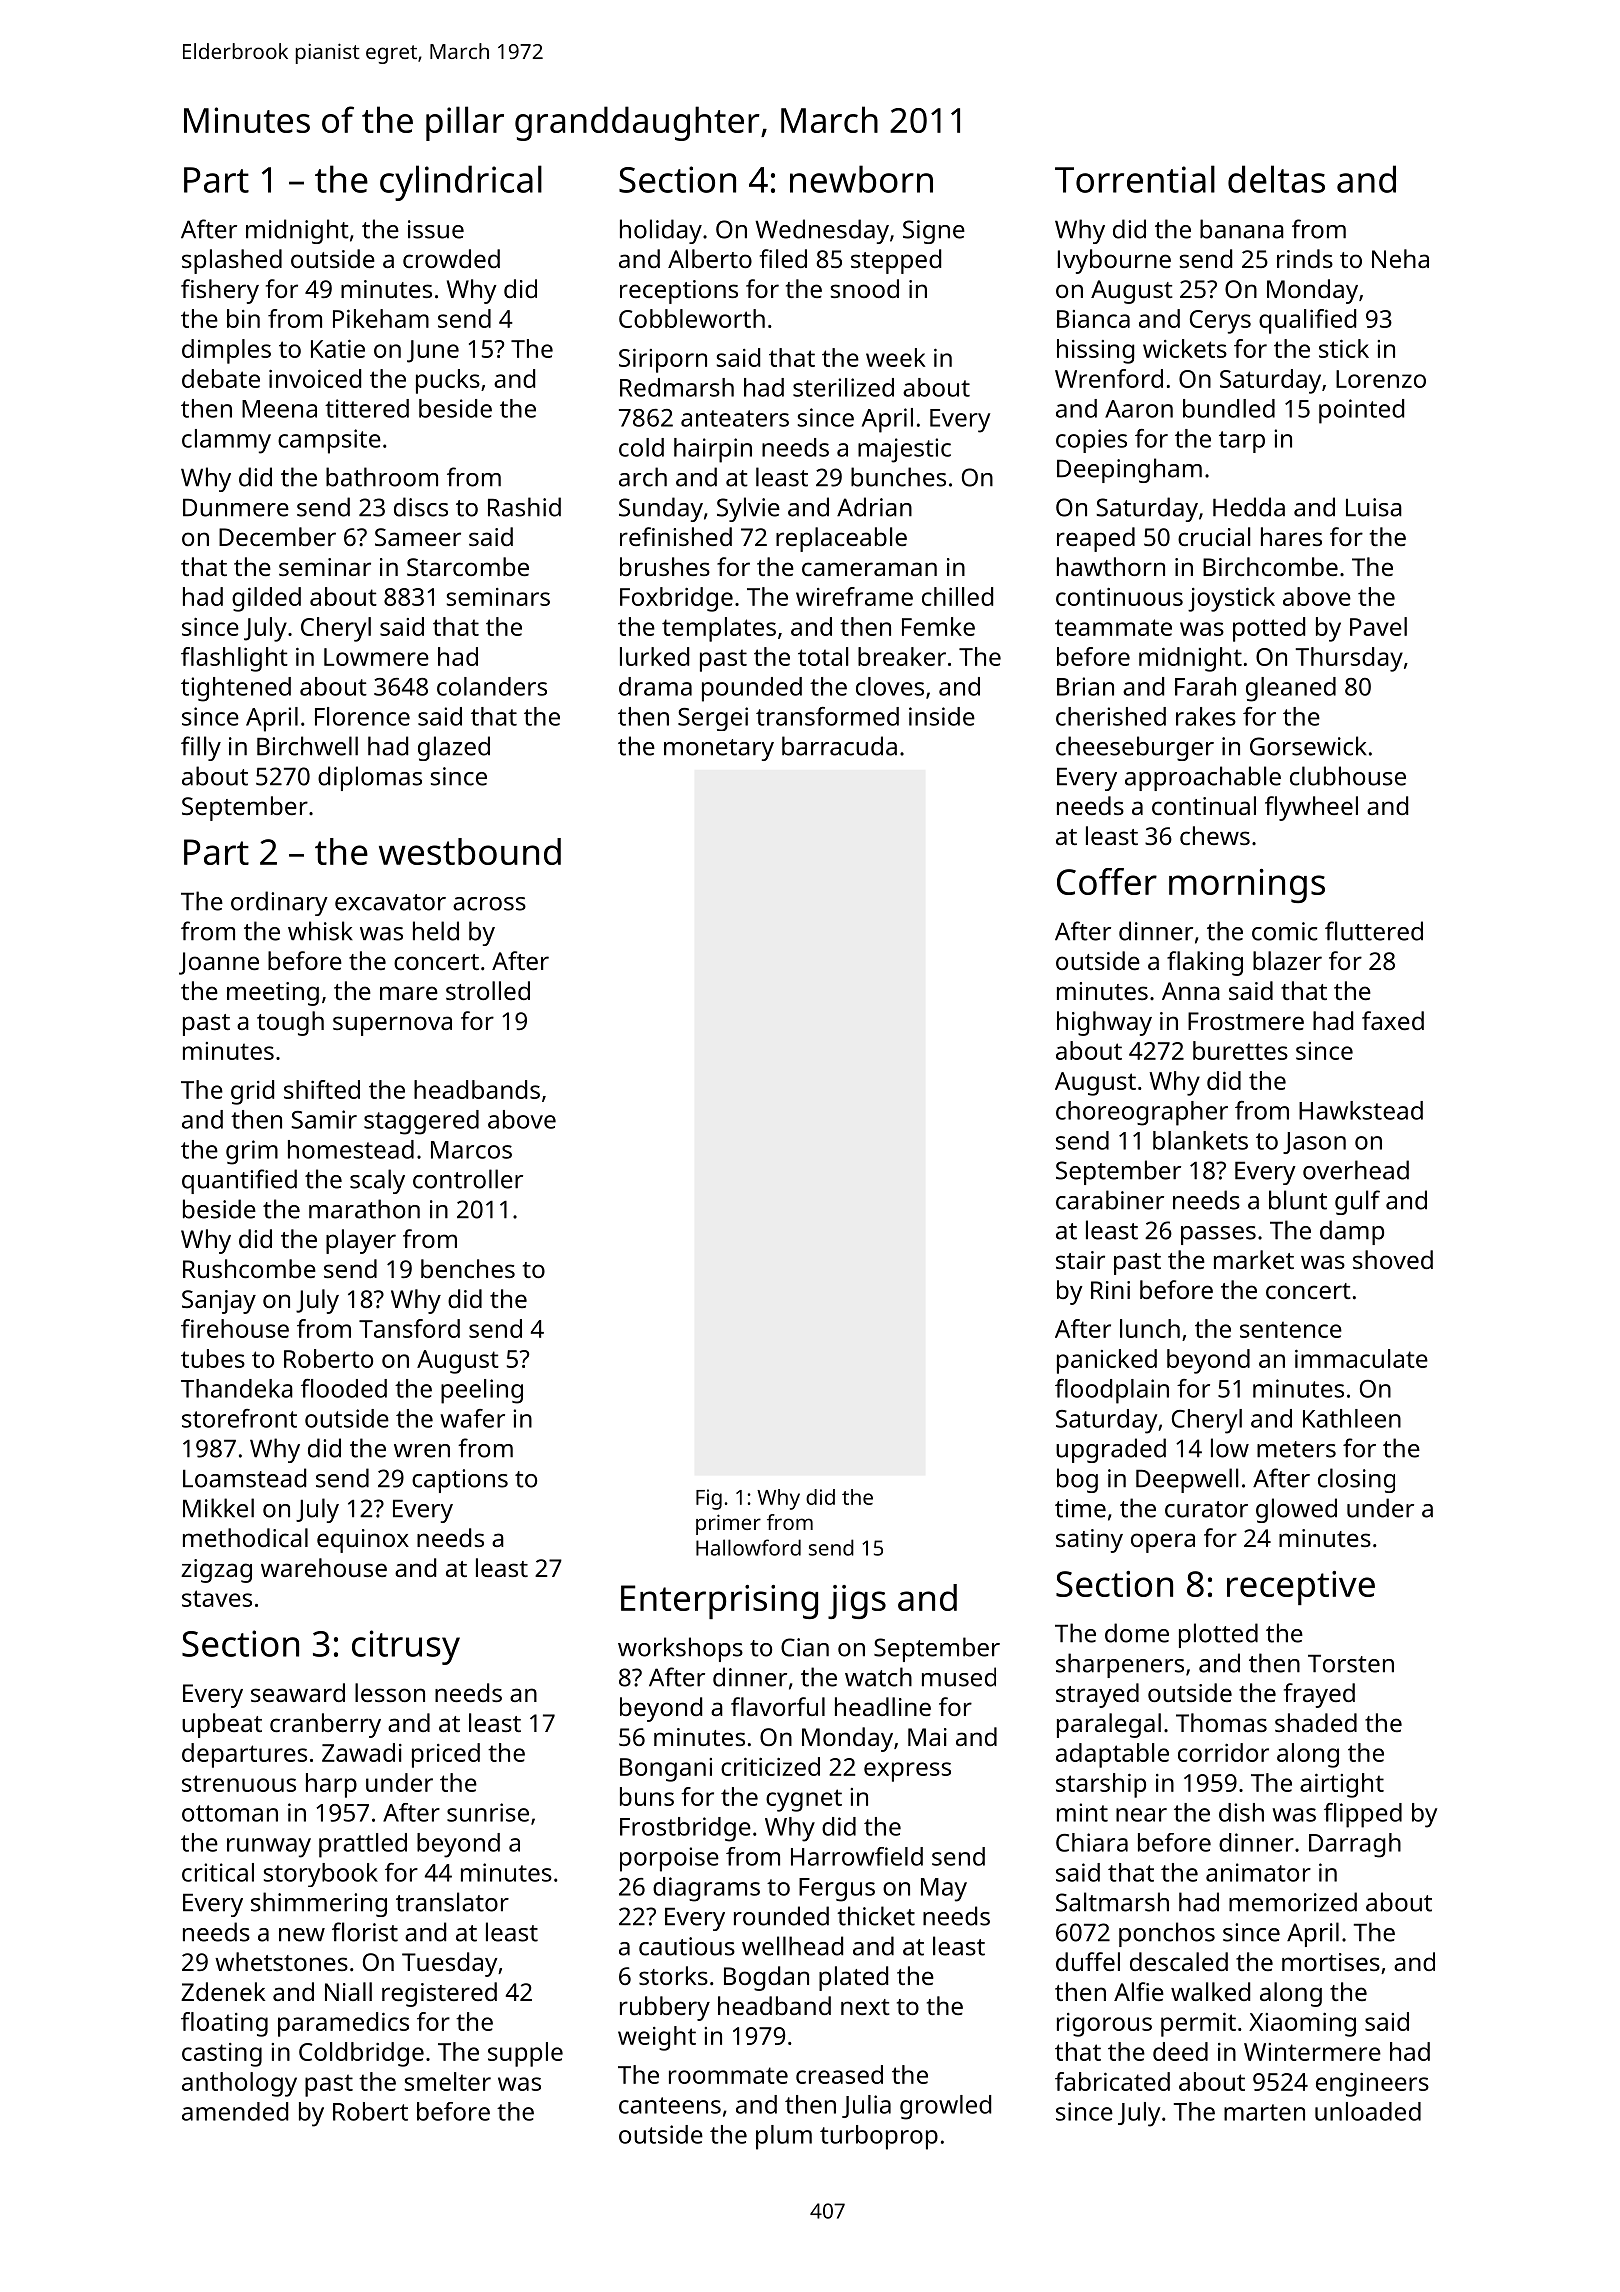  What do you see at coordinates (1112, 1391) in the document?
I see `floodplain` at bounding box center [1112, 1391].
